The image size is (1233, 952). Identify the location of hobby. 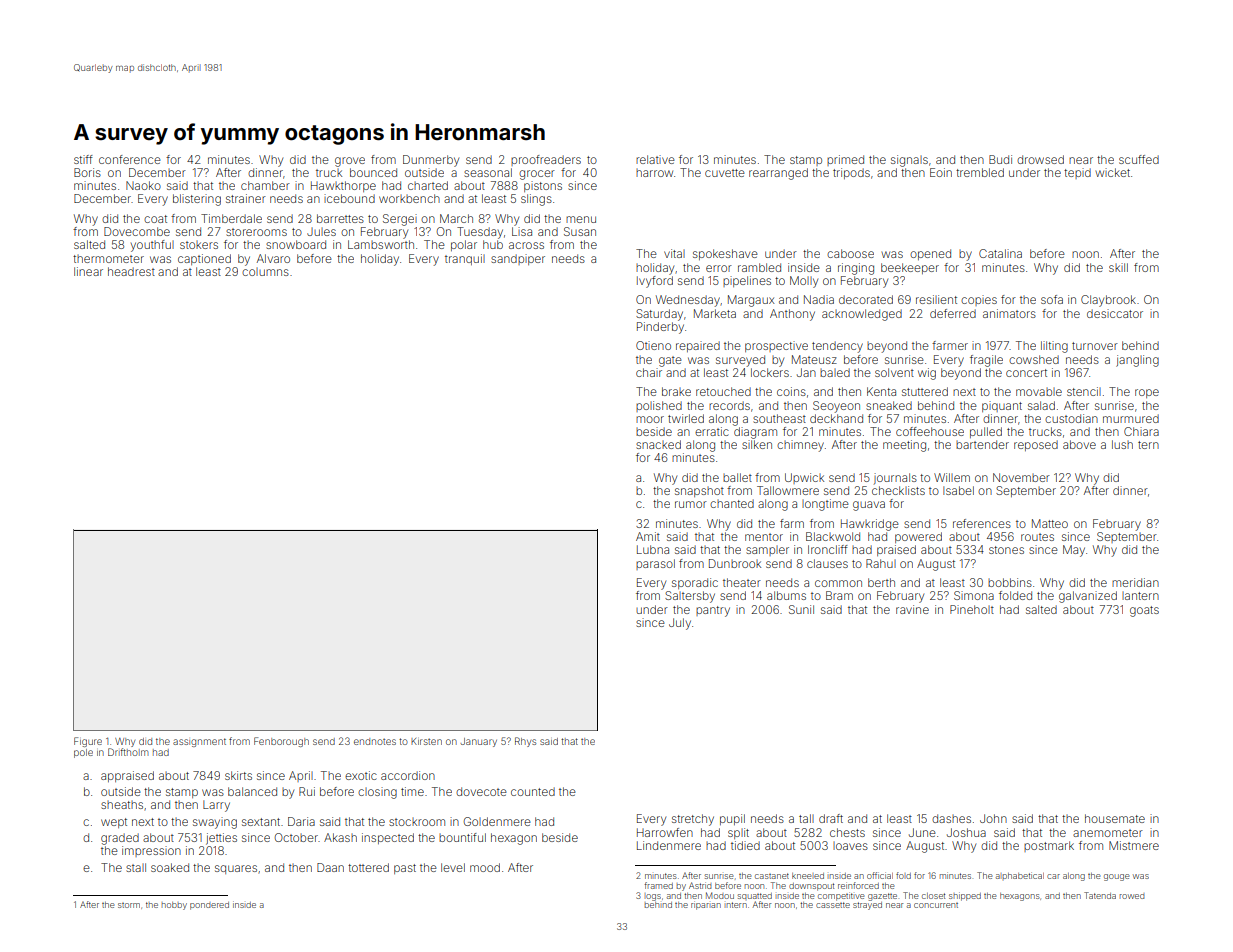
(174, 906).
